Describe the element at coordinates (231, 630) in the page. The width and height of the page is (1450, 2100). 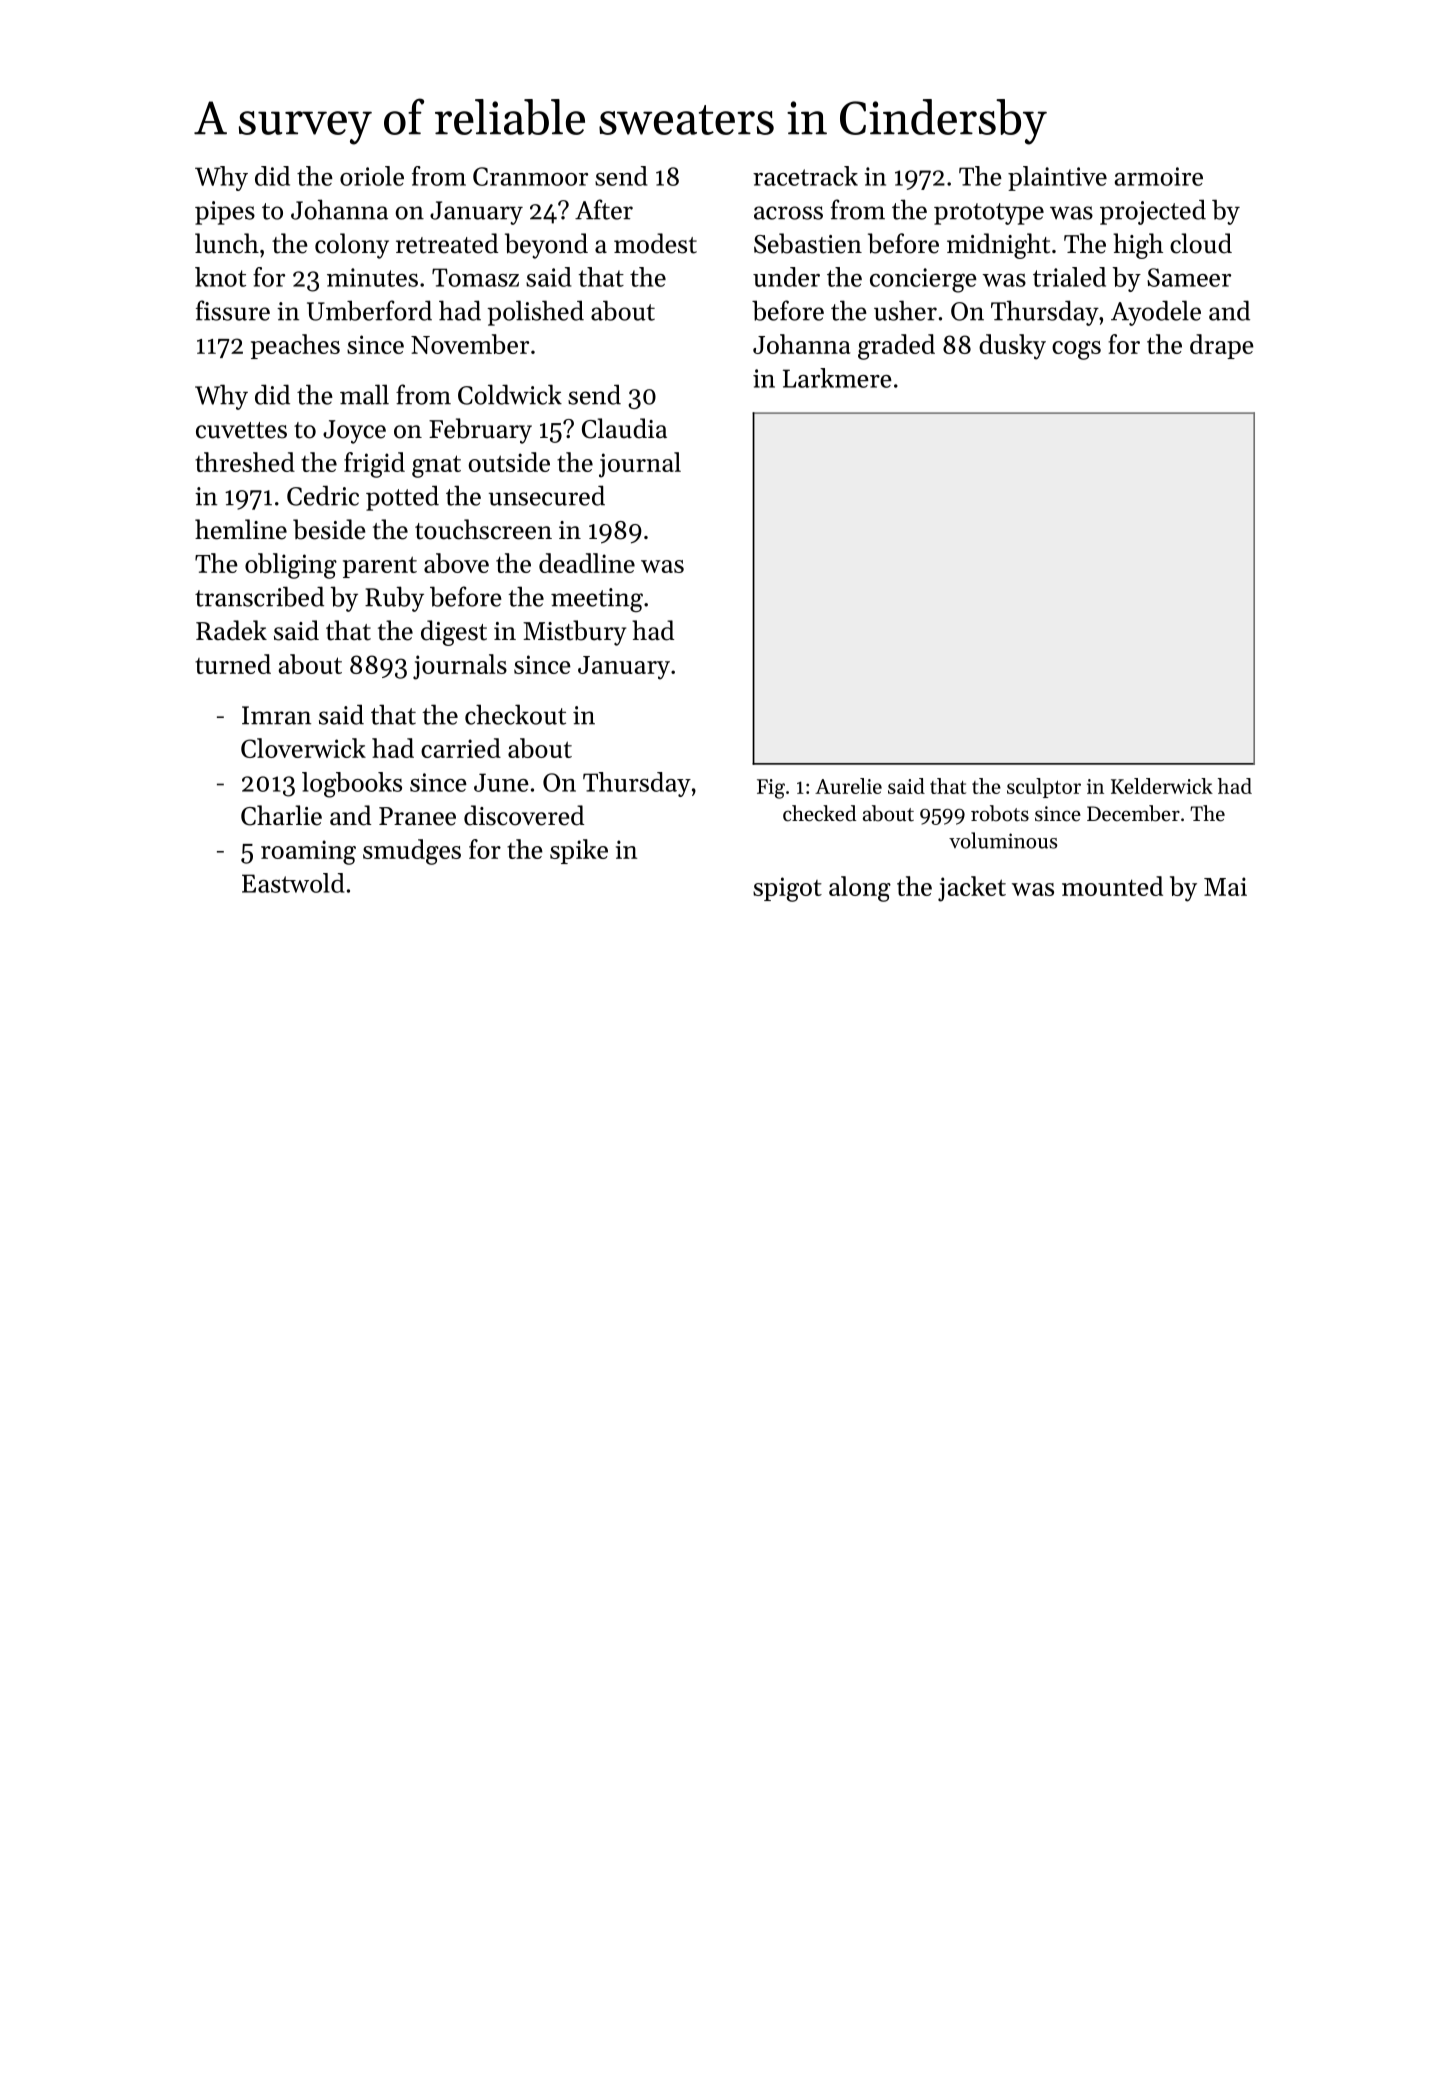
I see `Radek` at that location.
